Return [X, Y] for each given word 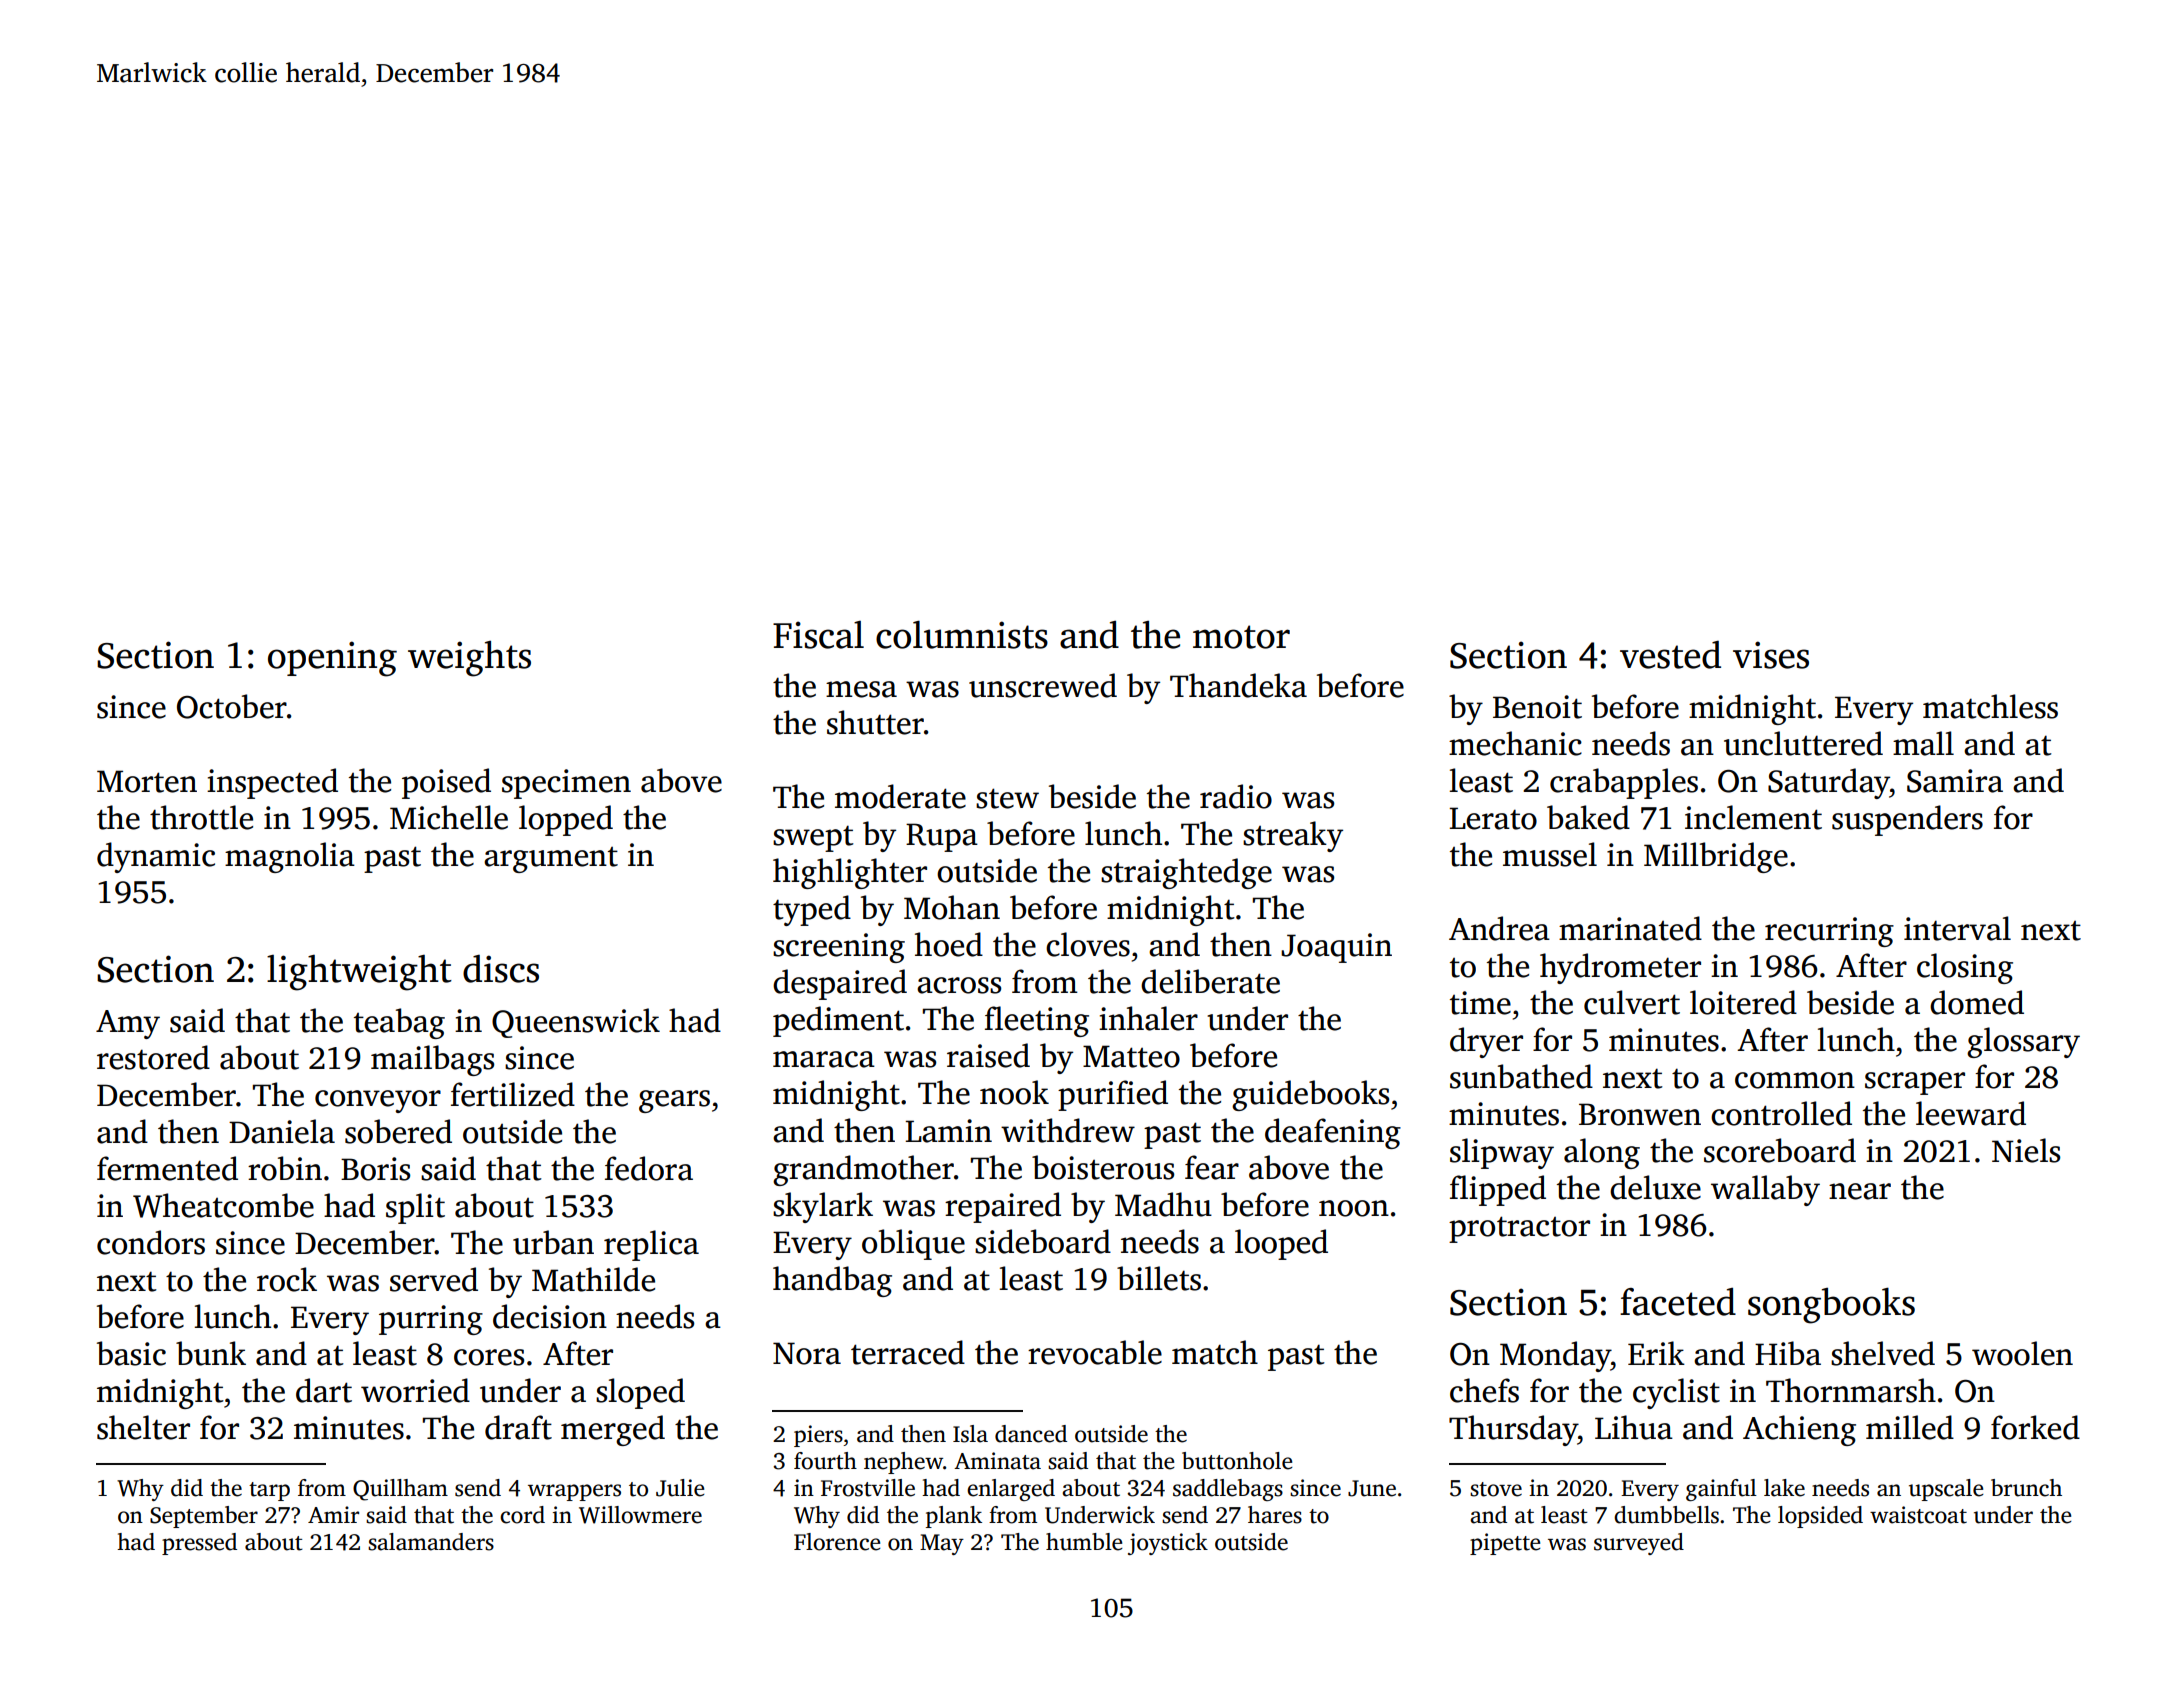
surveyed [1639, 1544]
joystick [1168, 1544]
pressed [199, 1544]
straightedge [1186, 873]
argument [551, 860]
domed [1977, 1002]
